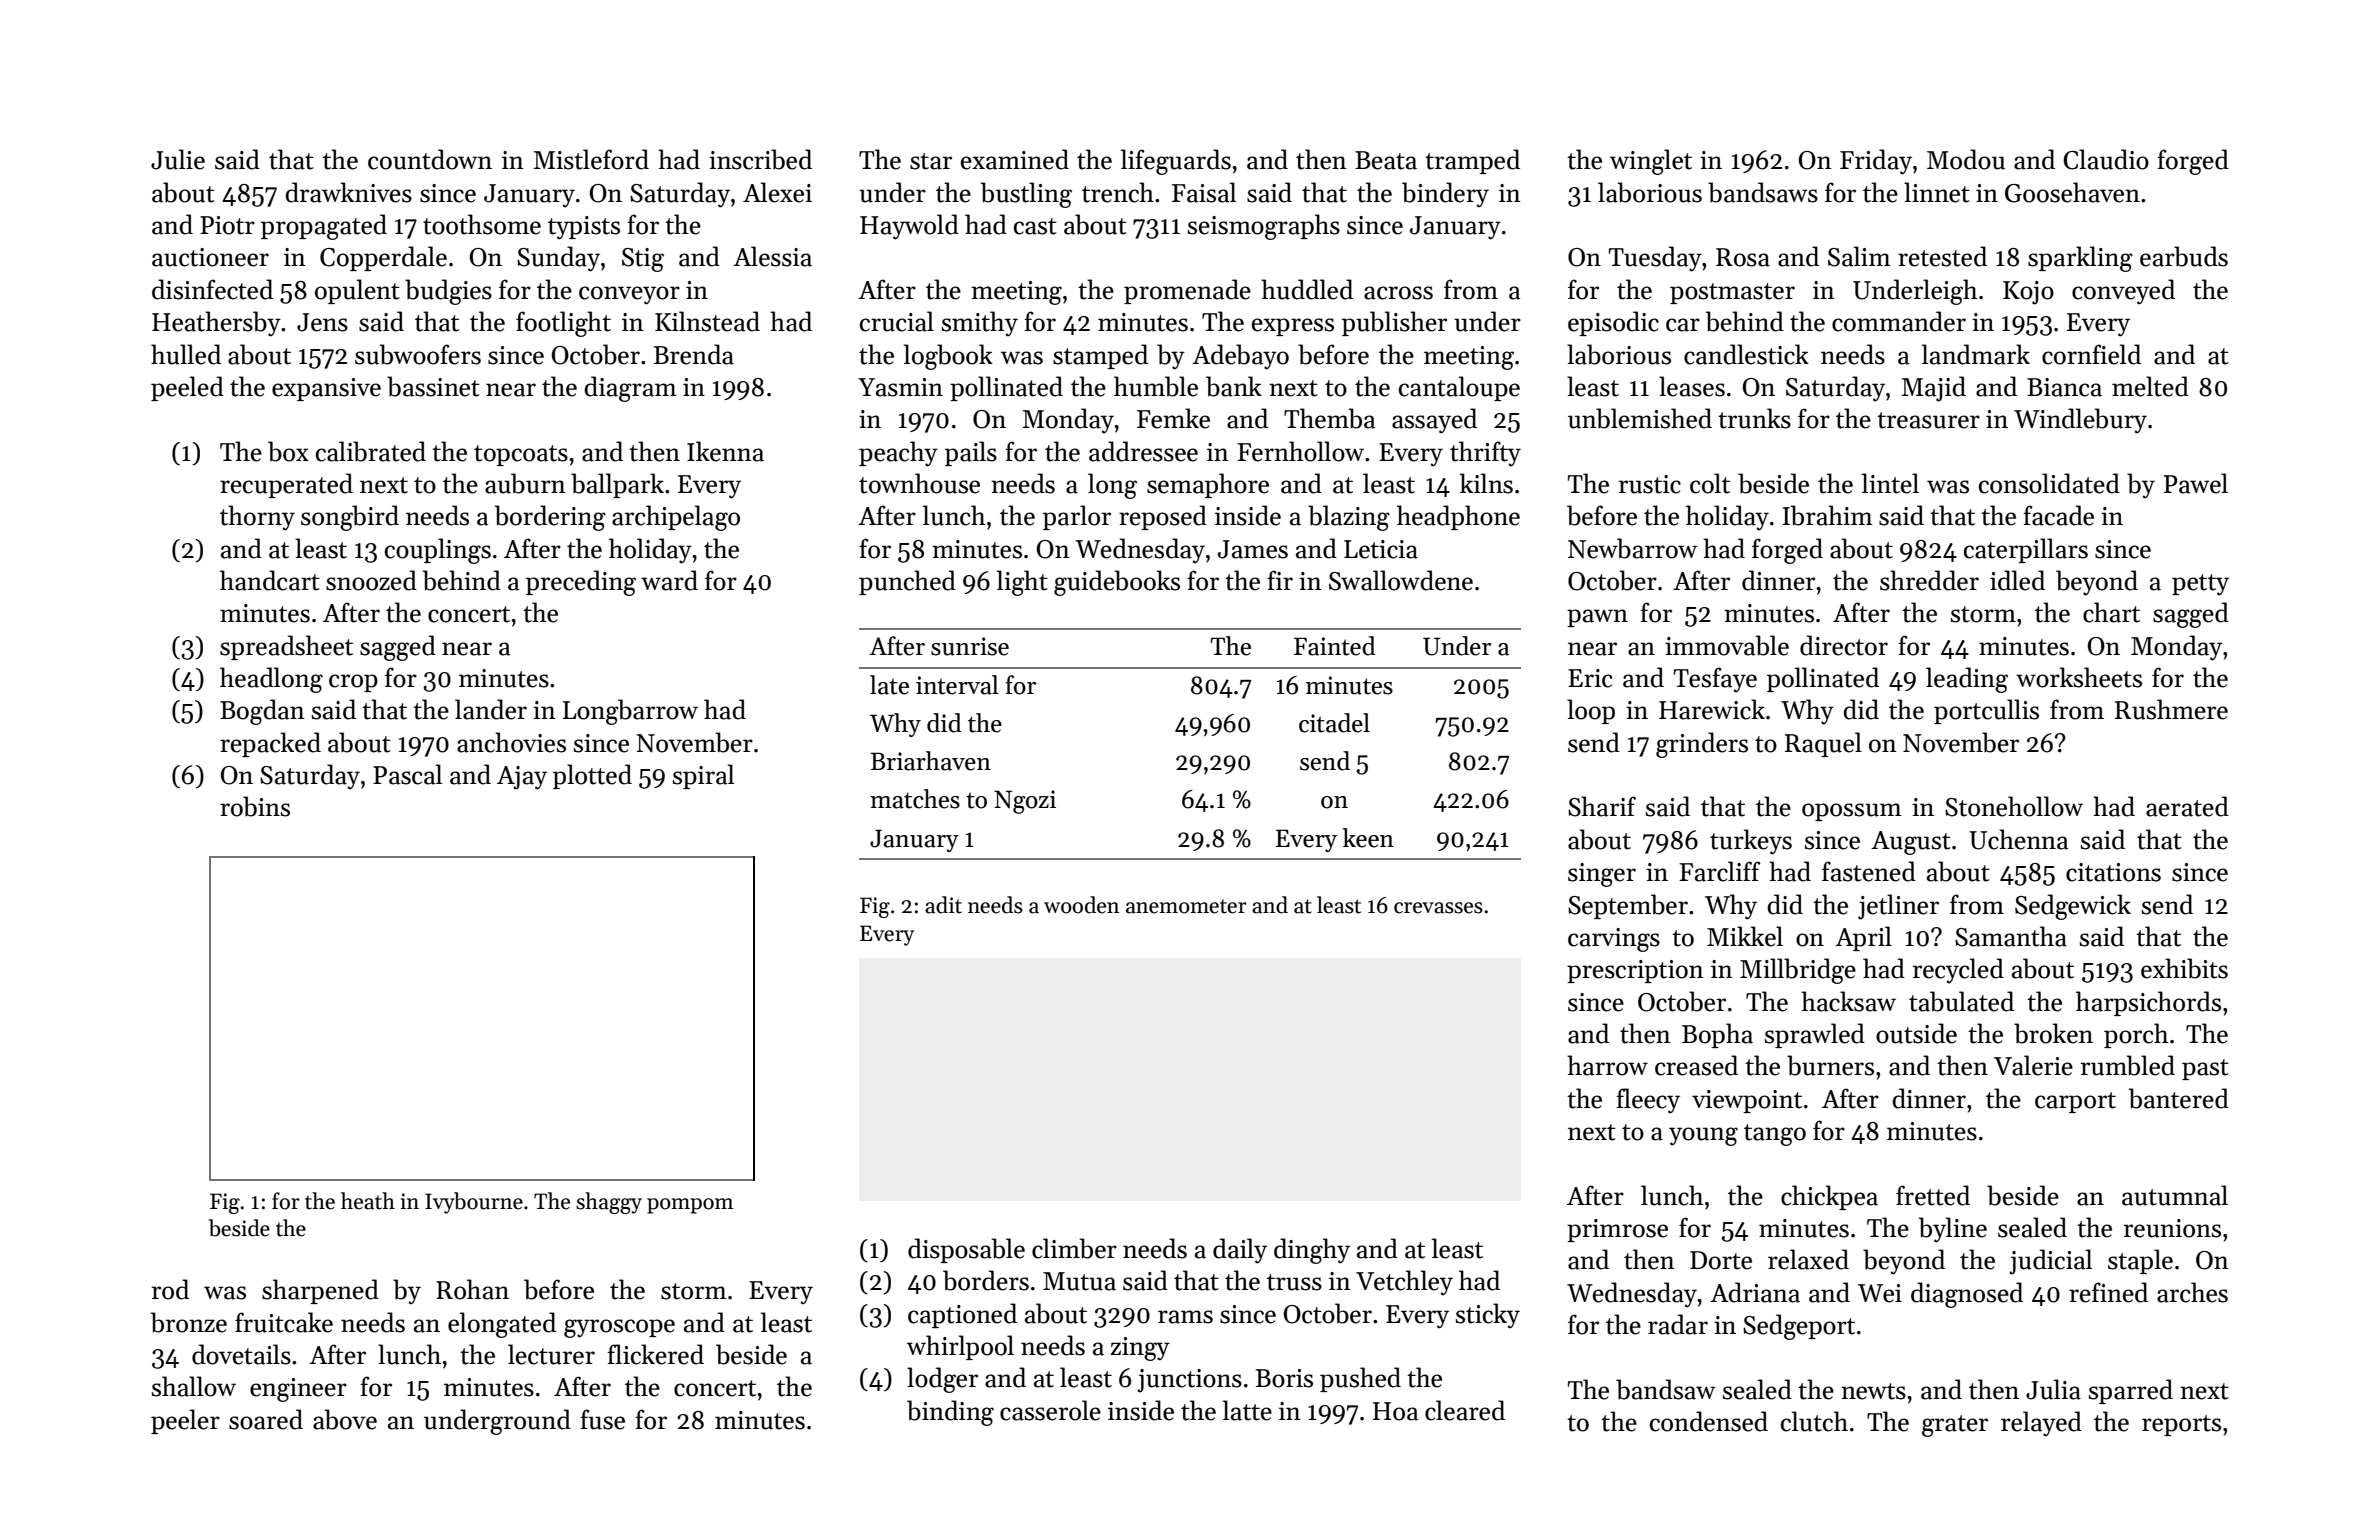 This document has height=1540, width=2380. Describe the element at coordinates (1074, 1248) in the document. I see `climber` at that location.
